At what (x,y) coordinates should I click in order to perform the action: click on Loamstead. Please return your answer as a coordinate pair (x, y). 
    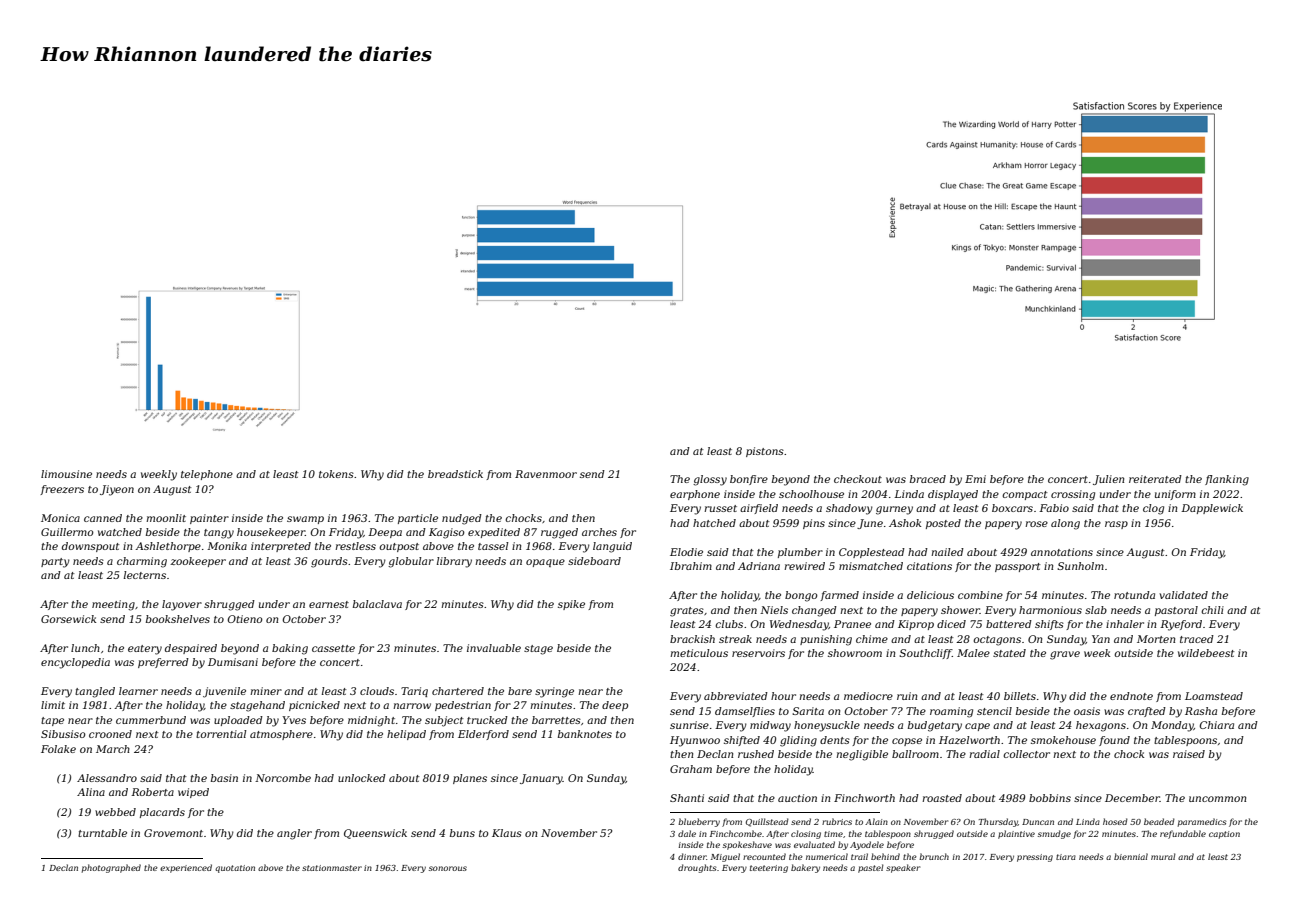
    Looking at the image, I should click on (1214, 696).
